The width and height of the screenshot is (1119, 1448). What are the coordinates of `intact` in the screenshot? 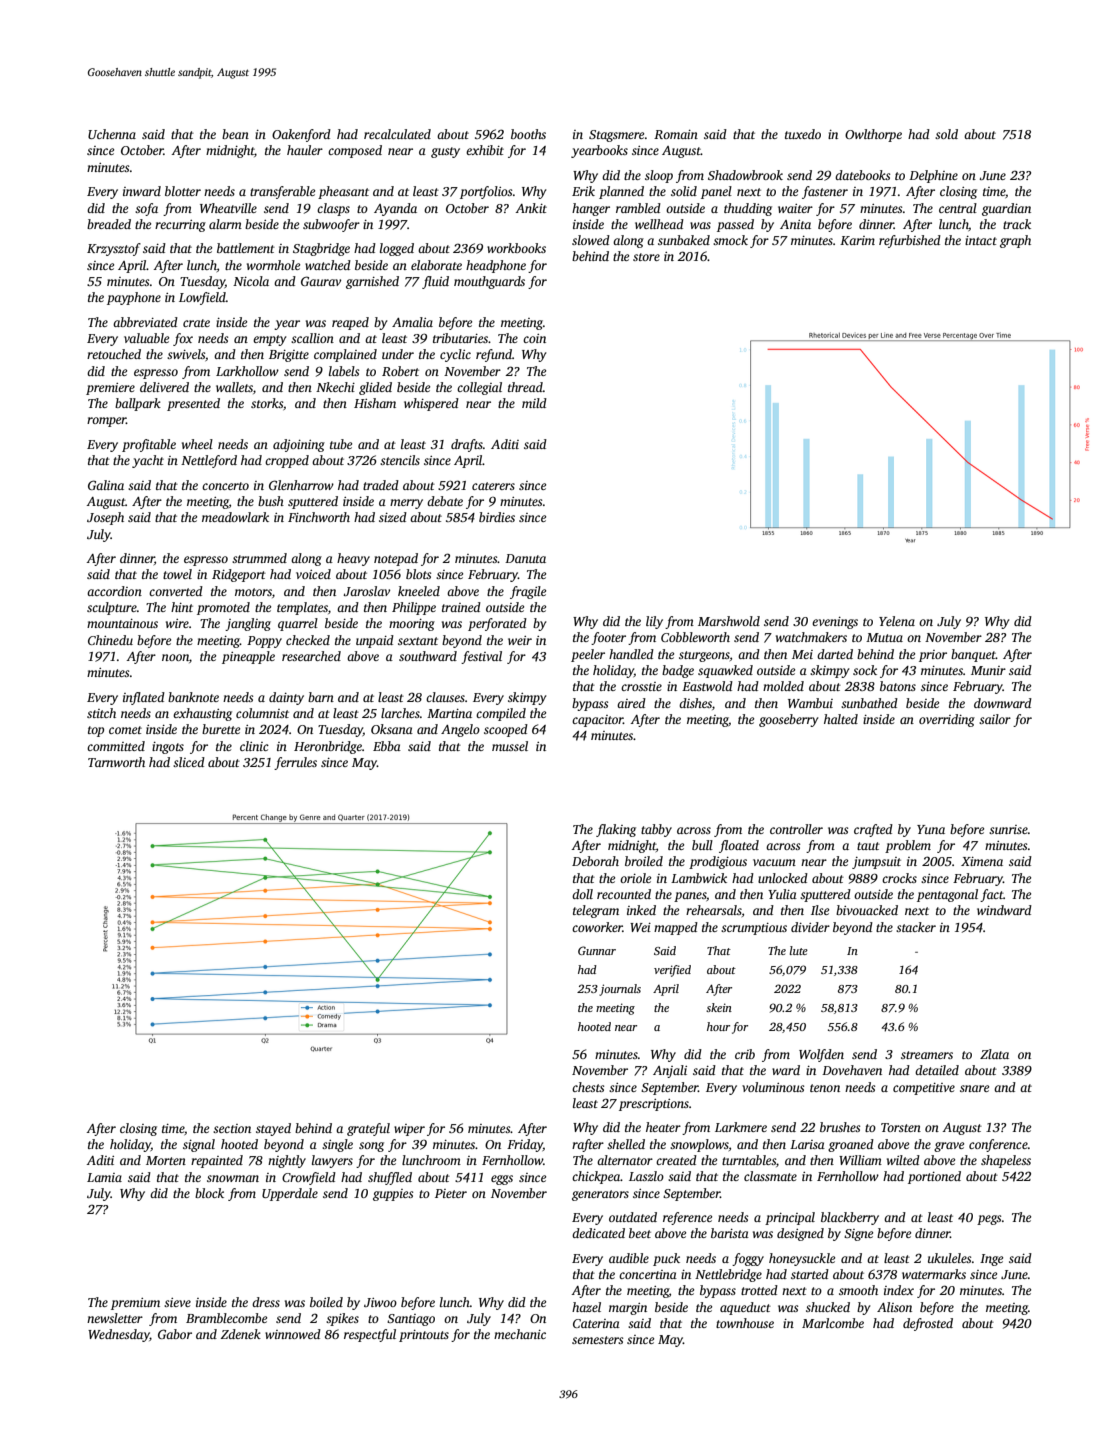 It's located at (981, 240).
